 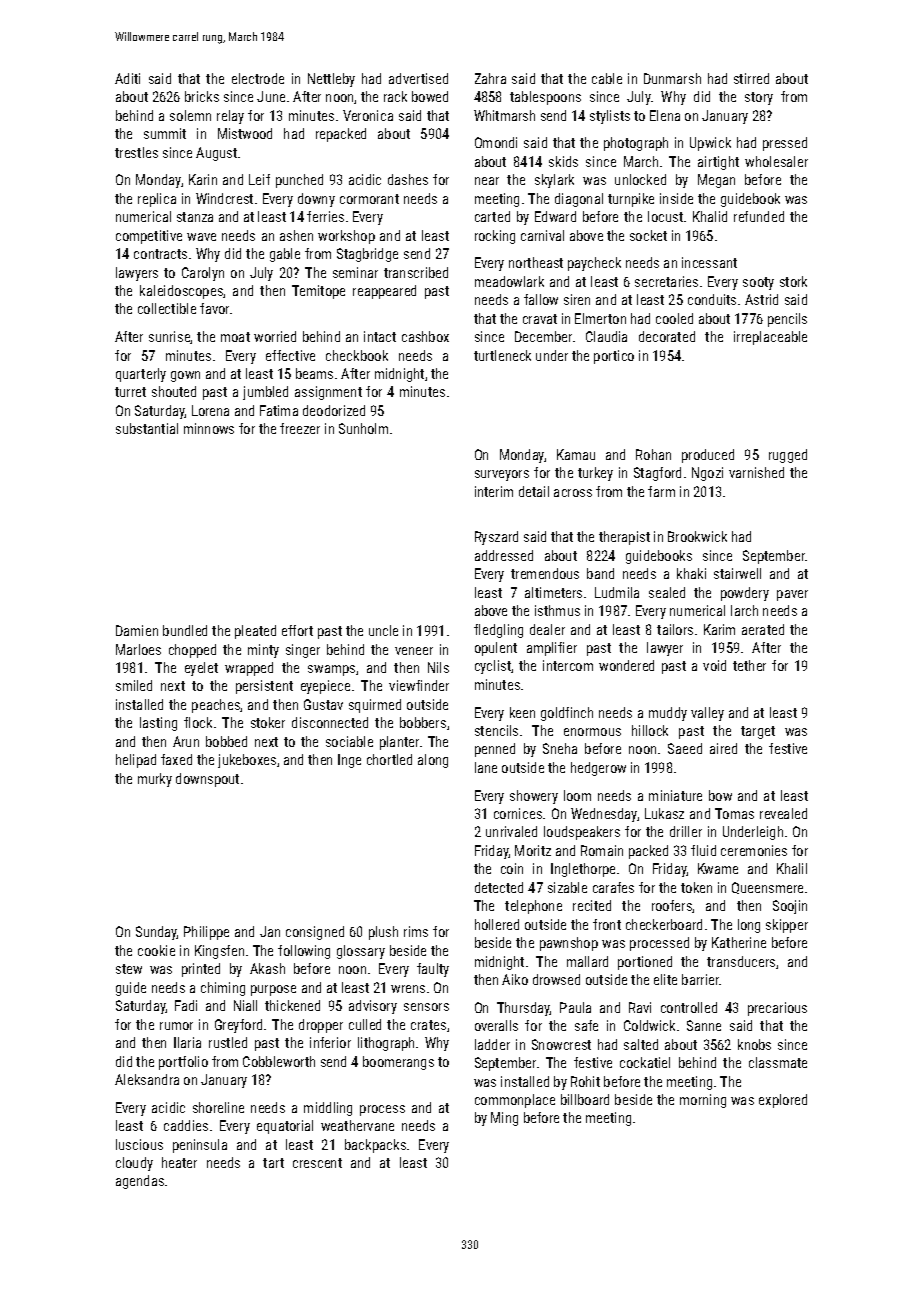 What do you see at coordinates (657, 474) in the screenshot?
I see `Stagford` at bounding box center [657, 474].
